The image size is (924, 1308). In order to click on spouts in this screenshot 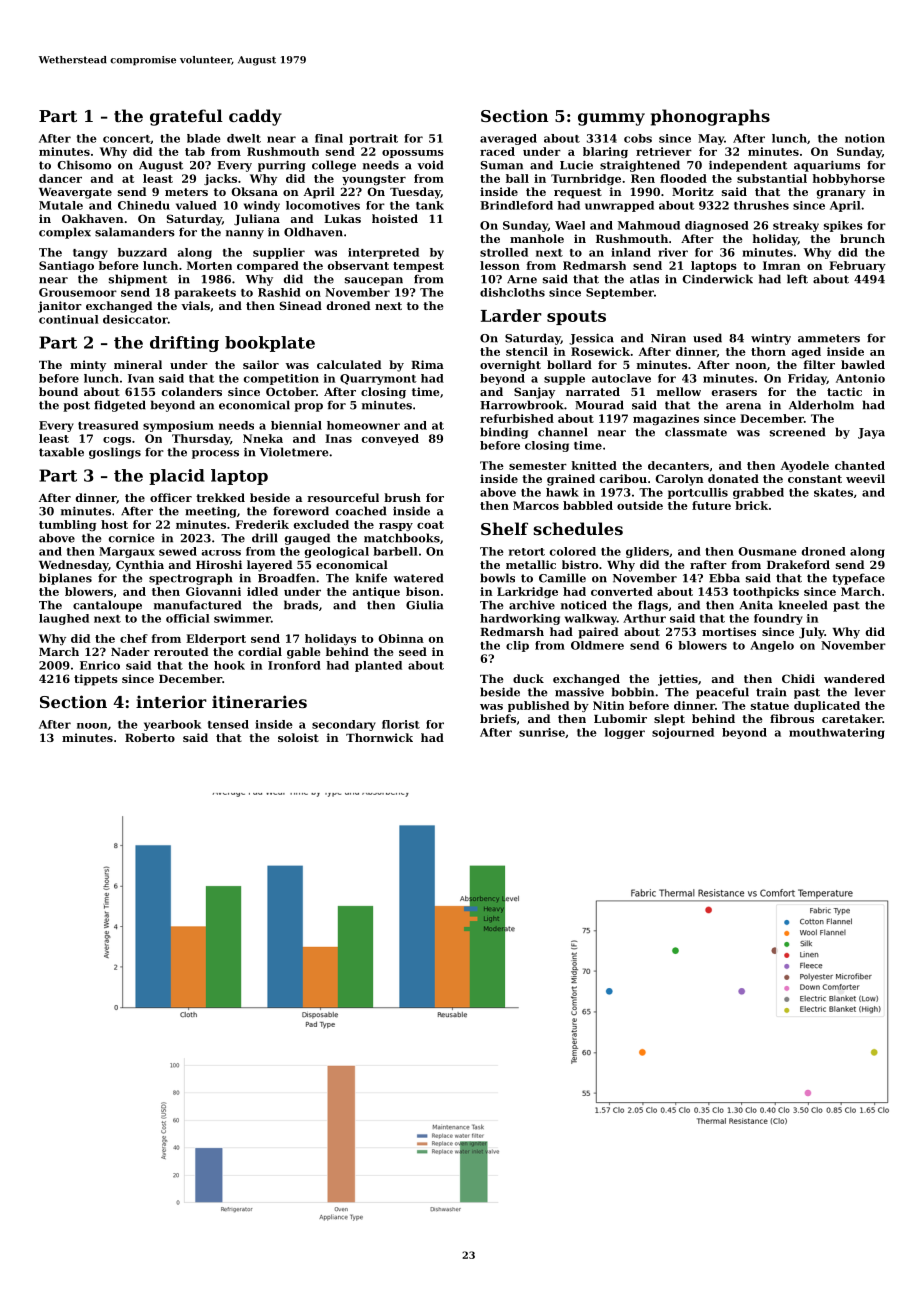, I will do `click(576, 317)`.
